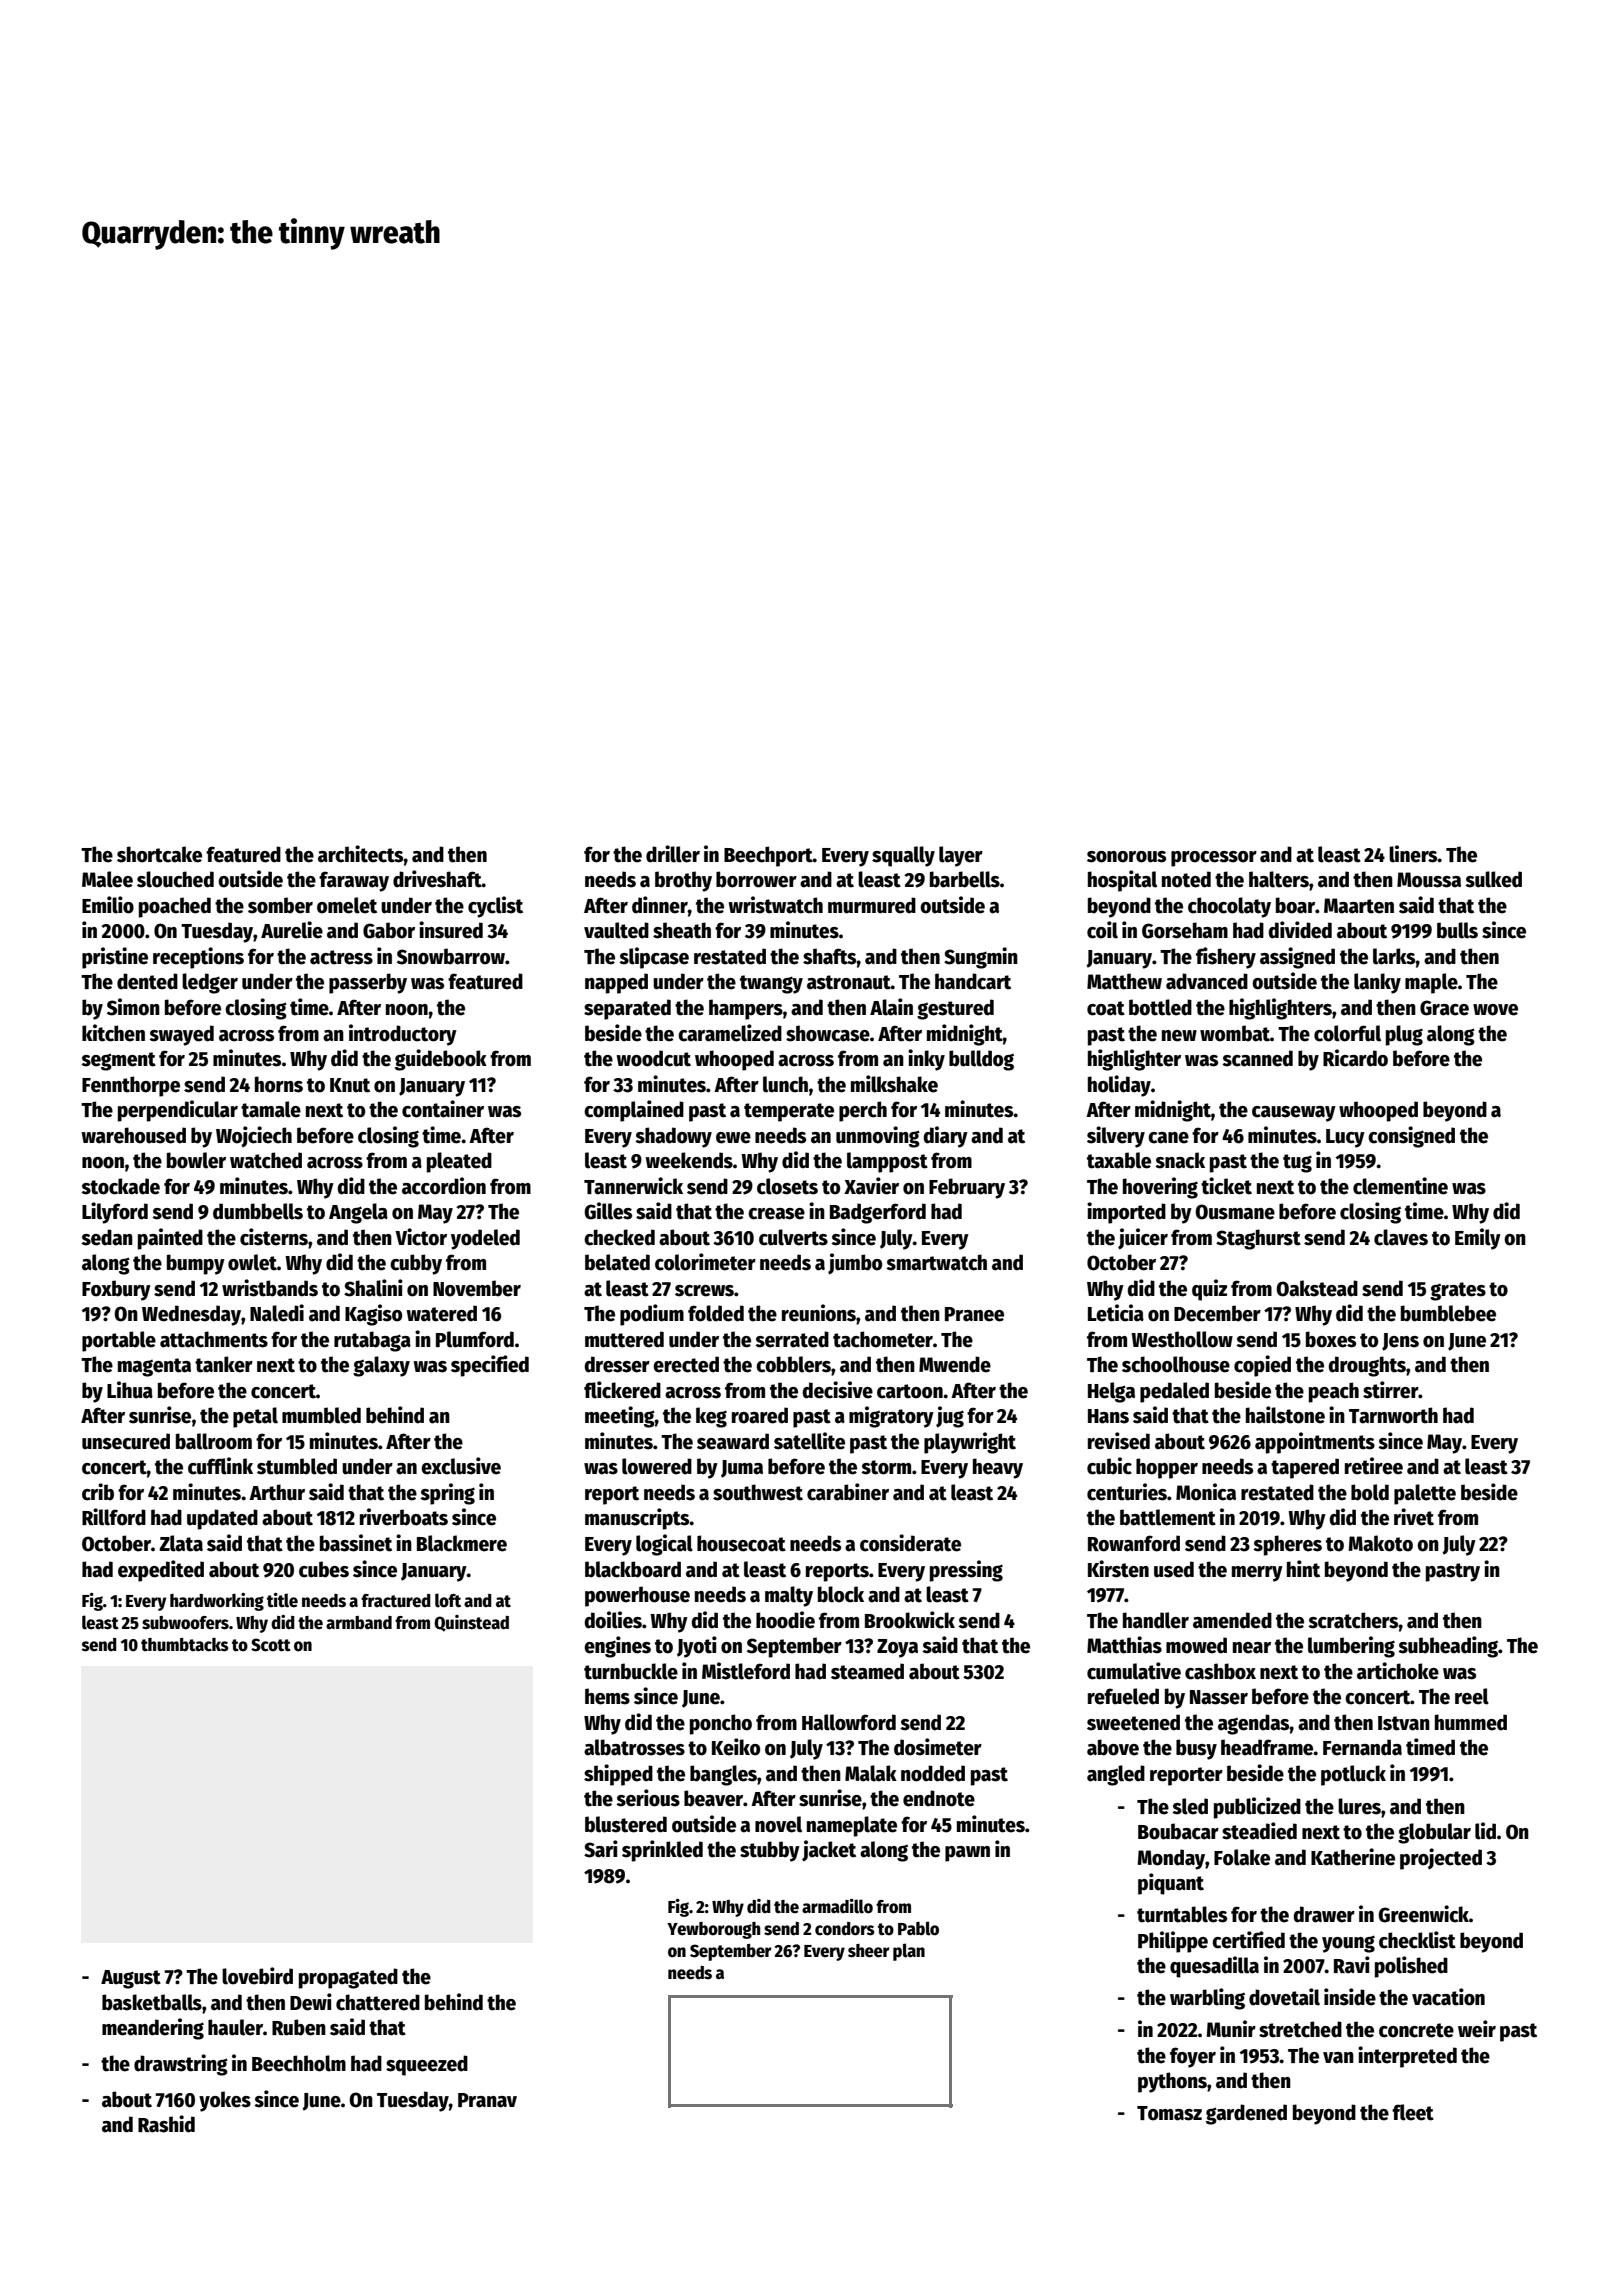 The height and width of the image is (2292, 1620). What do you see at coordinates (1477, 2029) in the image?
I see `weir` at bounding box center [1477, 2029].
